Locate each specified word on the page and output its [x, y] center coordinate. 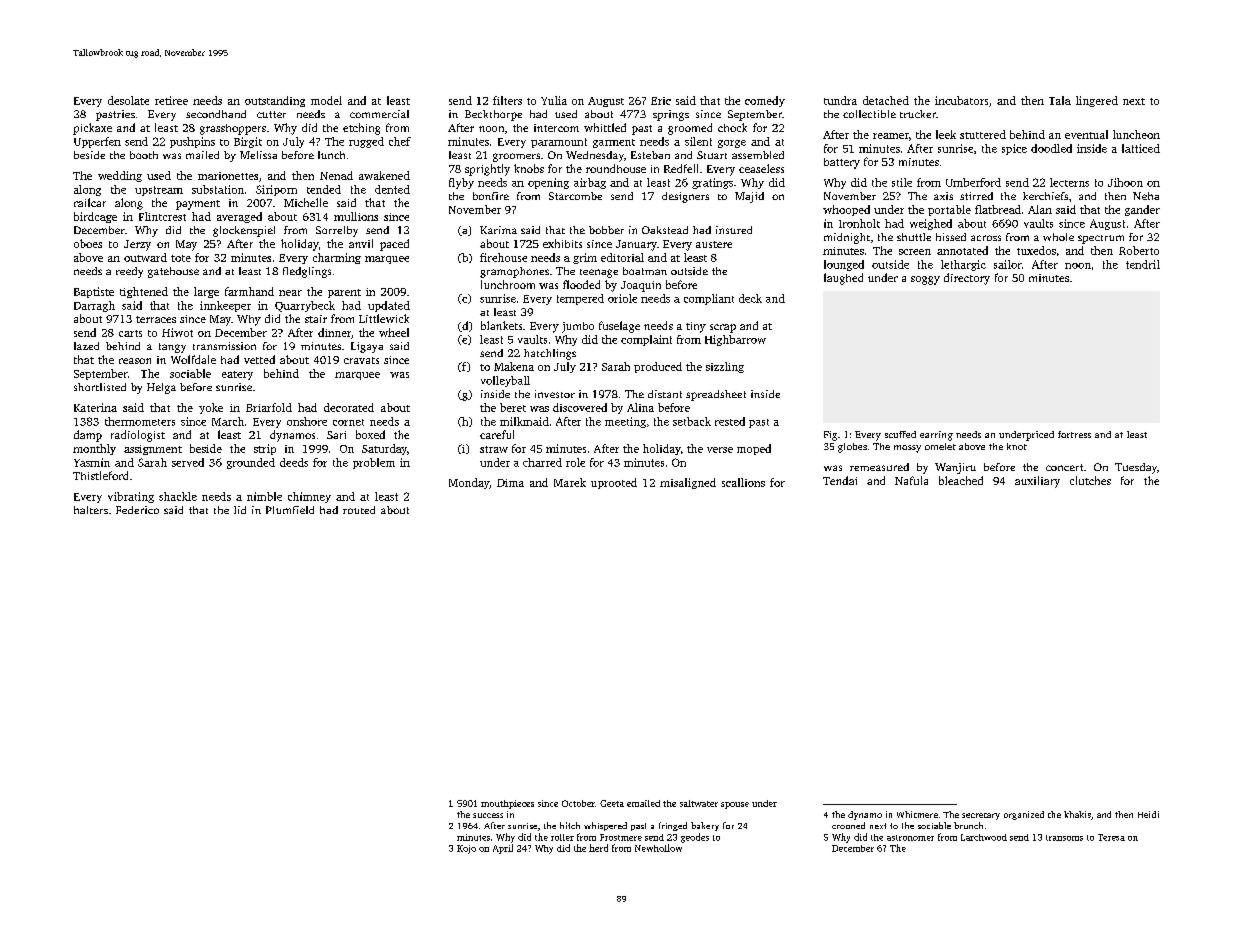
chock [732, 127]
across [986, 238]
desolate [128, 100]
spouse [735, 805]
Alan [1040, 209]
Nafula [911, 480]
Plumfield [290, 510]
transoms [1064, 838]
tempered [580, 299]
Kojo [466, 849]
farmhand [249, 291]
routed [359, 510]
